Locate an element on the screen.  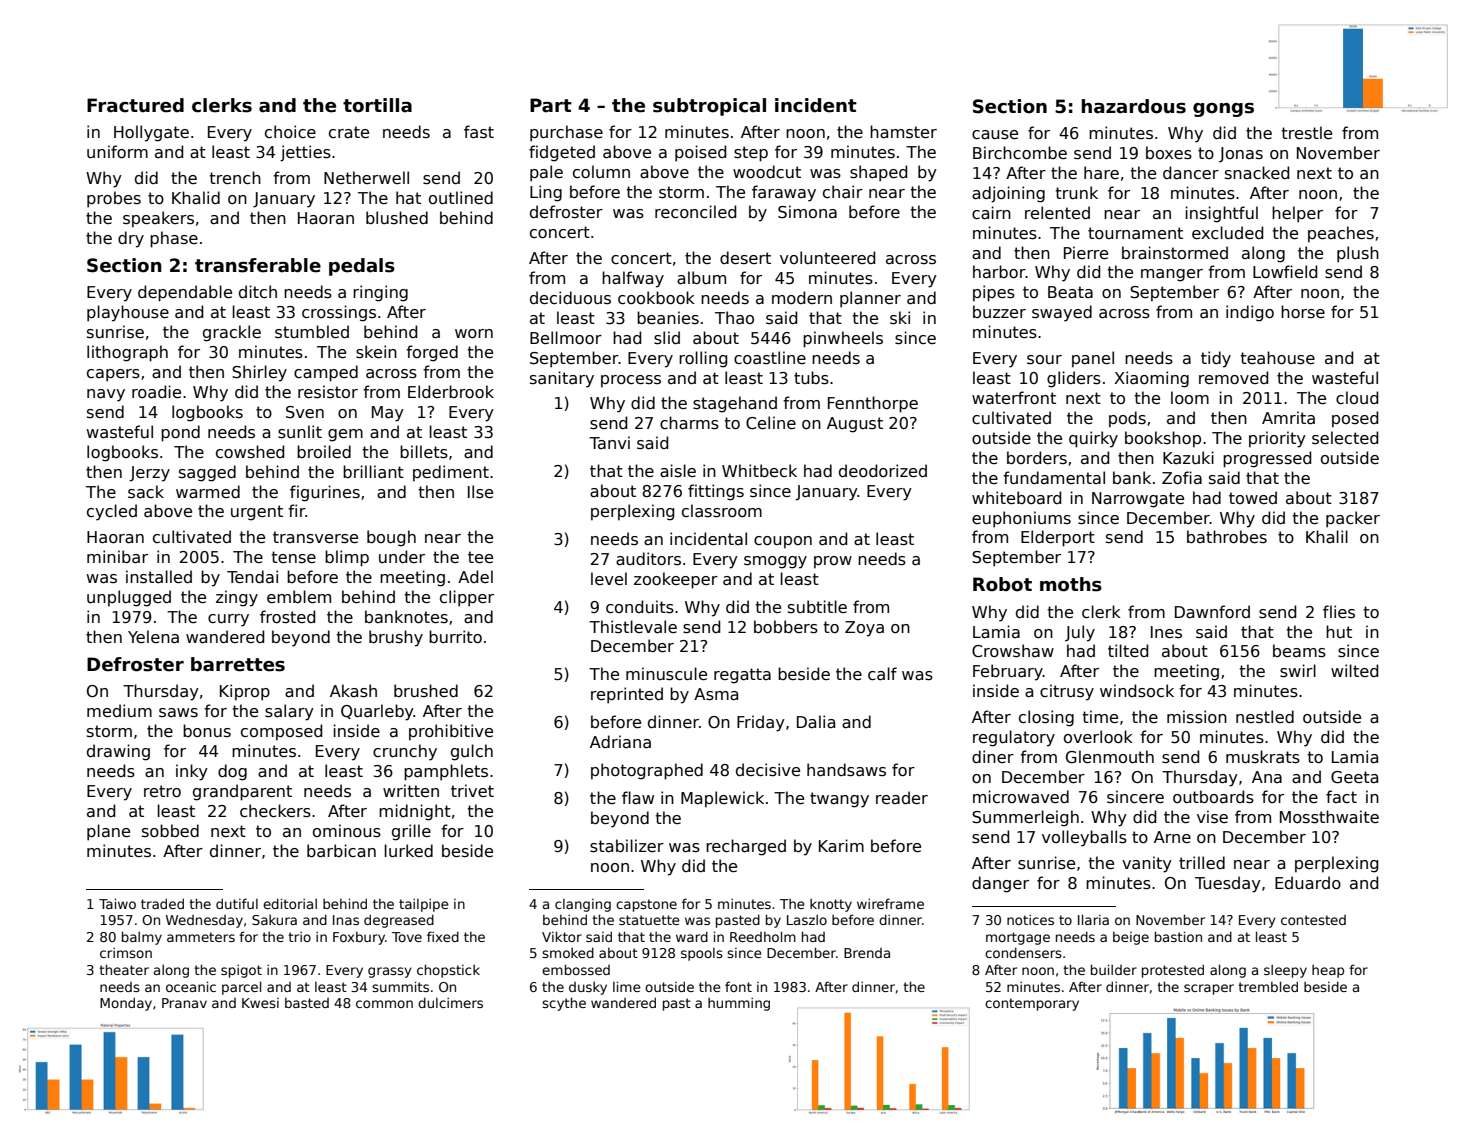
panel is located at coordinates (1093, 359).
